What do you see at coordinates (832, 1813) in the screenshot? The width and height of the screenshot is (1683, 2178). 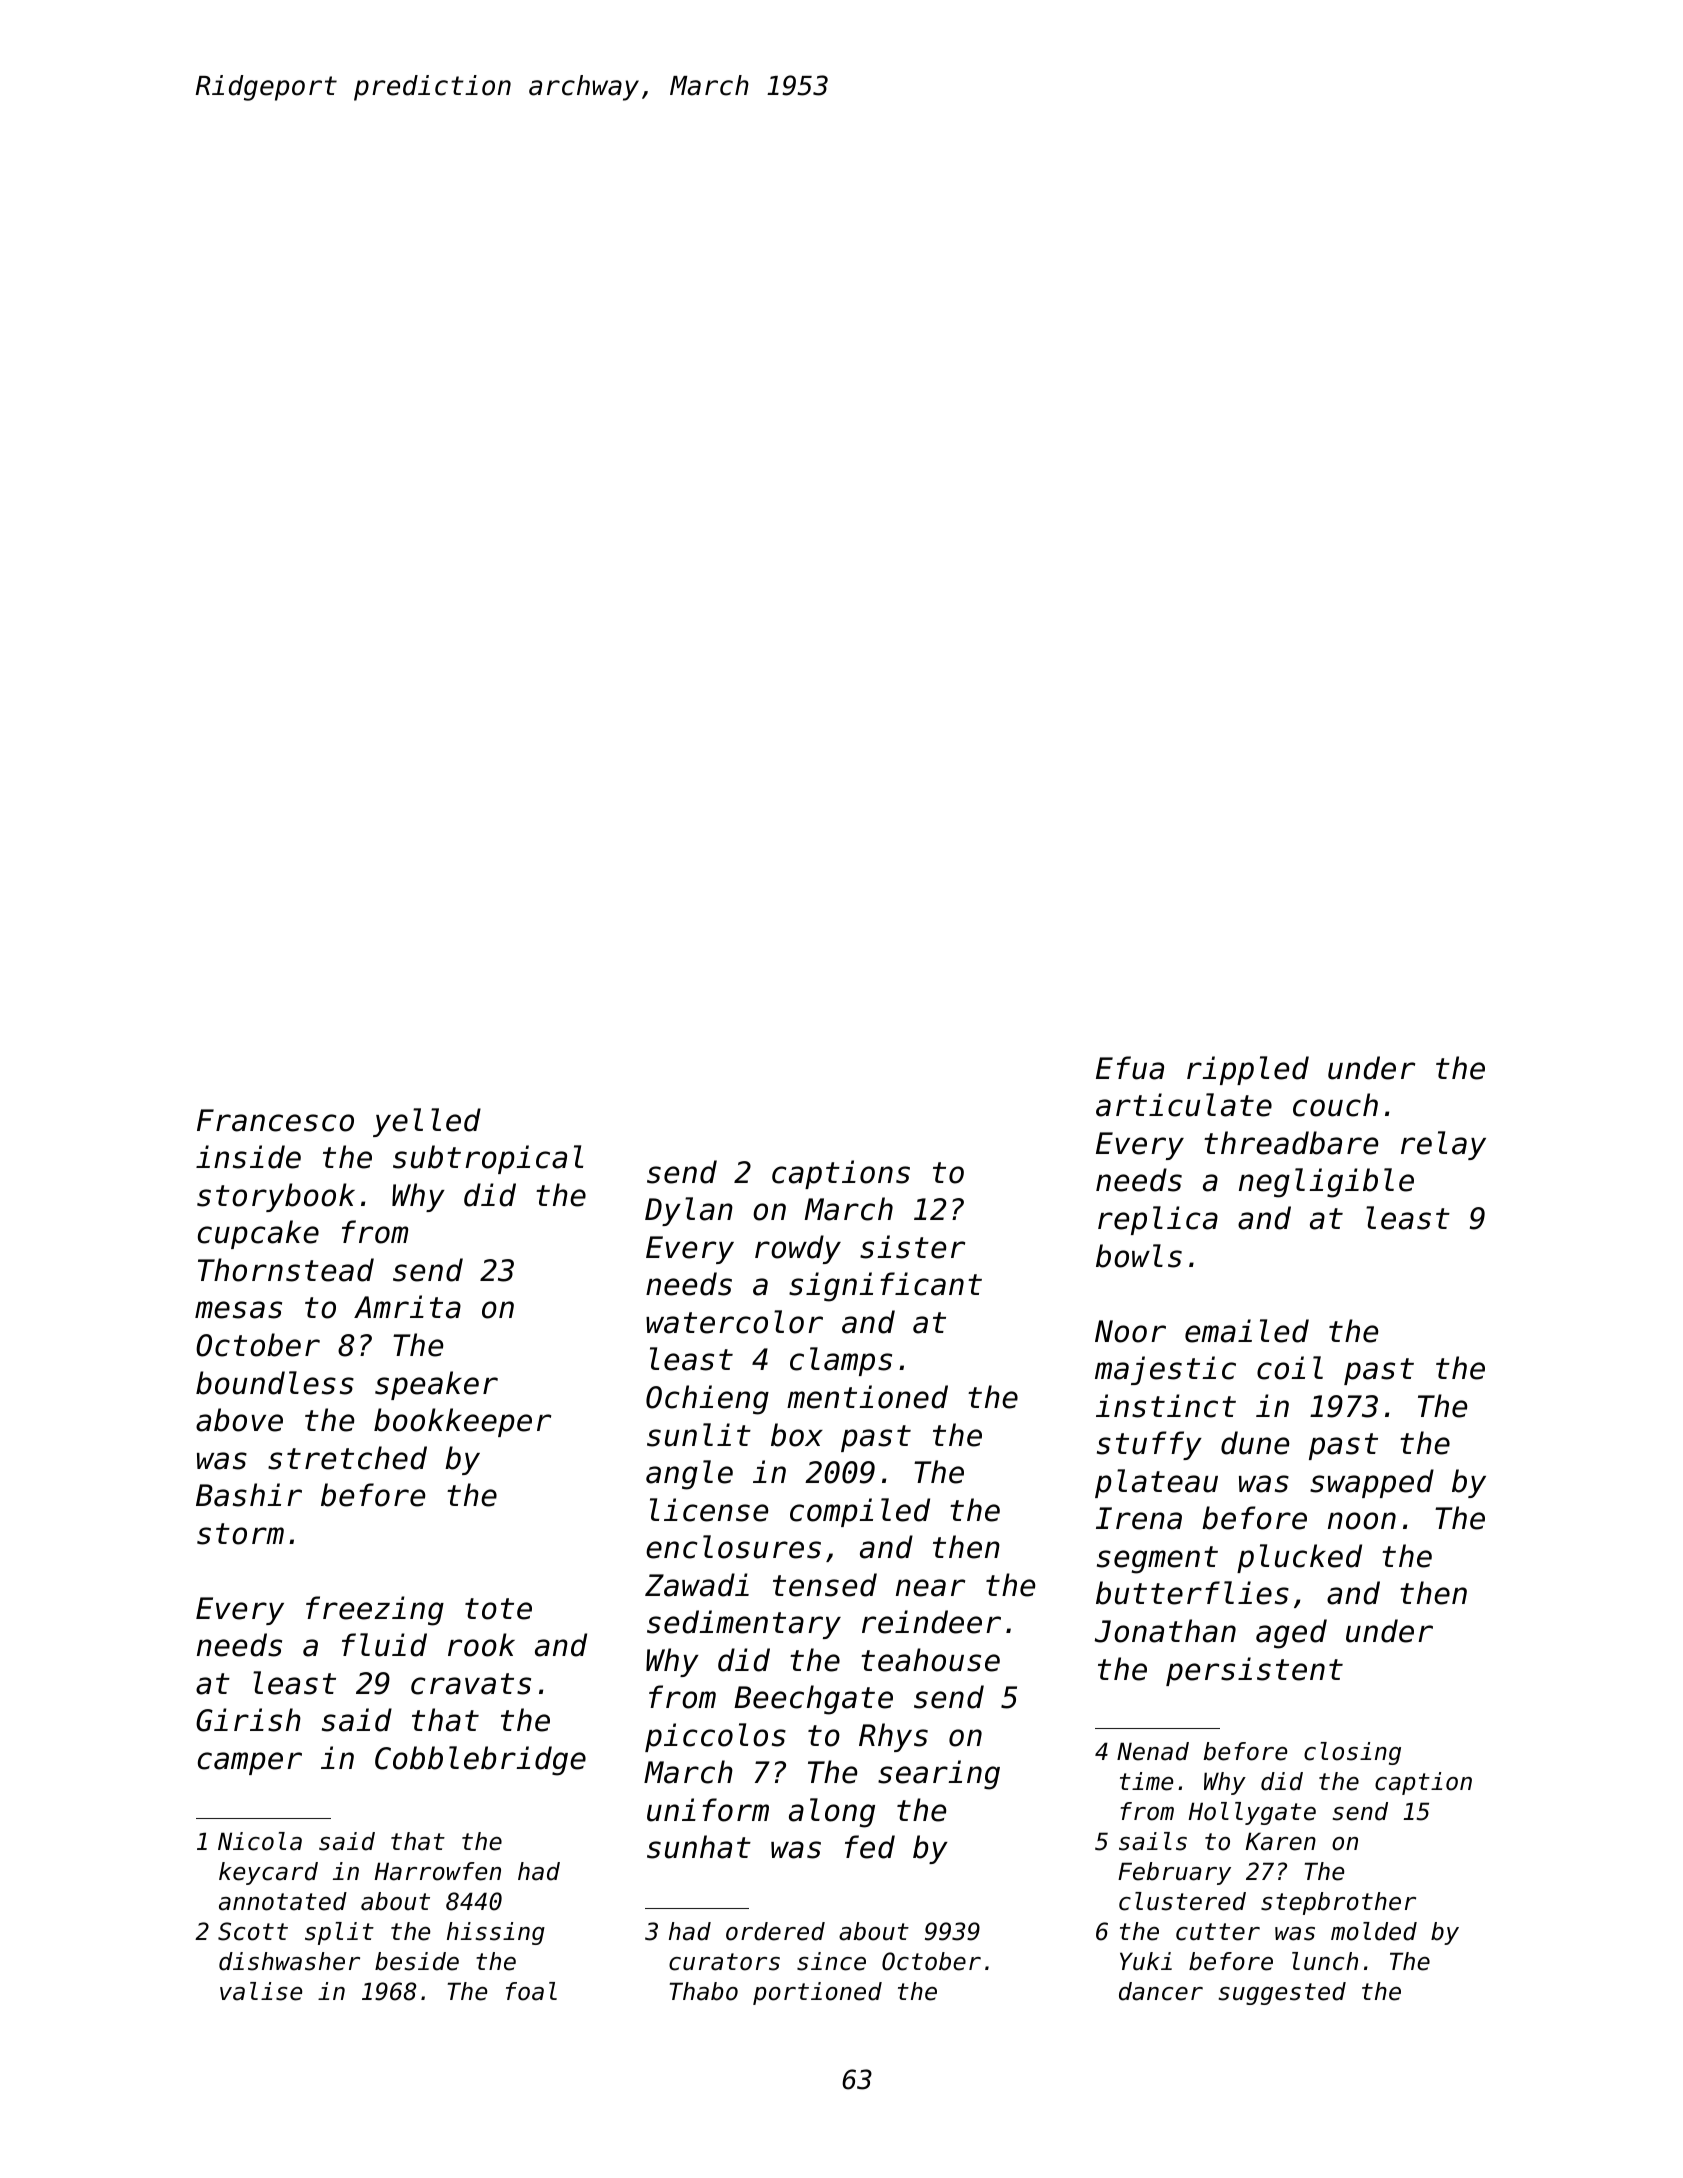 I see `along` at bounding box center [832, 1813].
